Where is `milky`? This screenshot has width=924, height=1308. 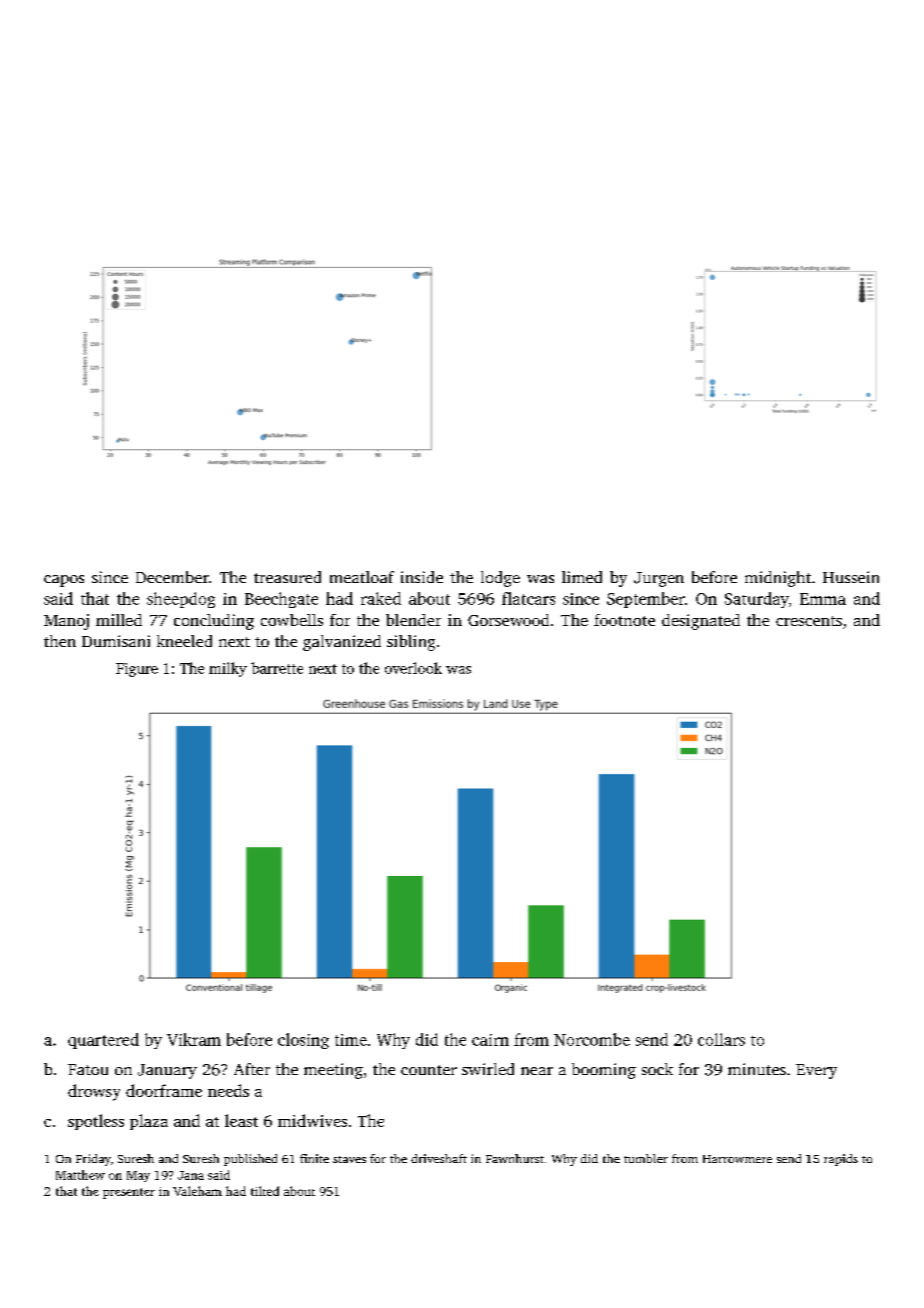
milky is located at coordinates (228, 669).
